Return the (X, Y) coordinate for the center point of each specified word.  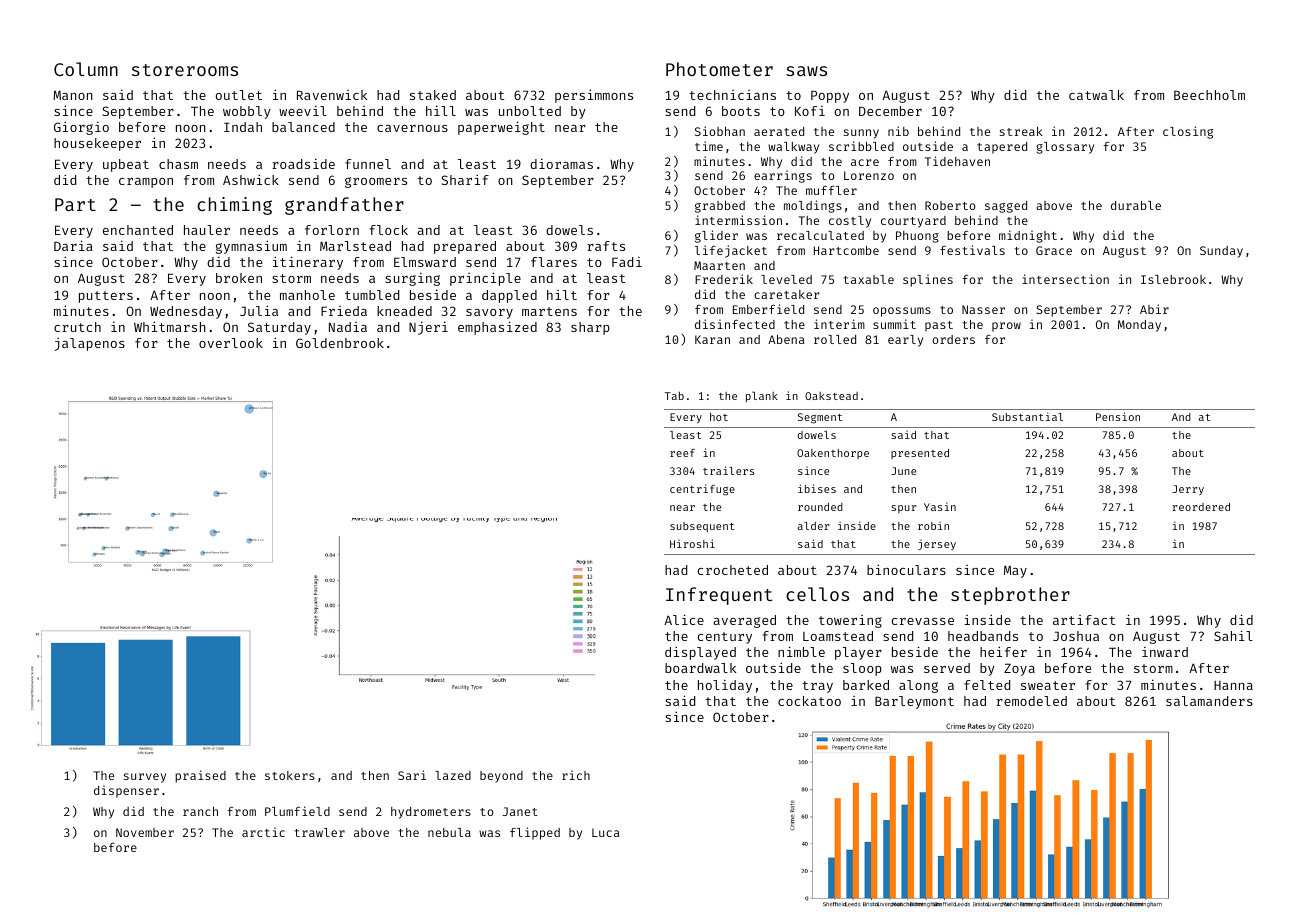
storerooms (185, 70)
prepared (465, 247)
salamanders (1209, 701)
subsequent (702, 527)
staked (433, 95)
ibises (817, 488)
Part (75, 204)
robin (933, 525)
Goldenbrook (340, 343)
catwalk (1096, 95)
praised (200, 776)
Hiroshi (692, 543)
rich (576, 775)
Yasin (940, 506)
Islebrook (1173, 279)
